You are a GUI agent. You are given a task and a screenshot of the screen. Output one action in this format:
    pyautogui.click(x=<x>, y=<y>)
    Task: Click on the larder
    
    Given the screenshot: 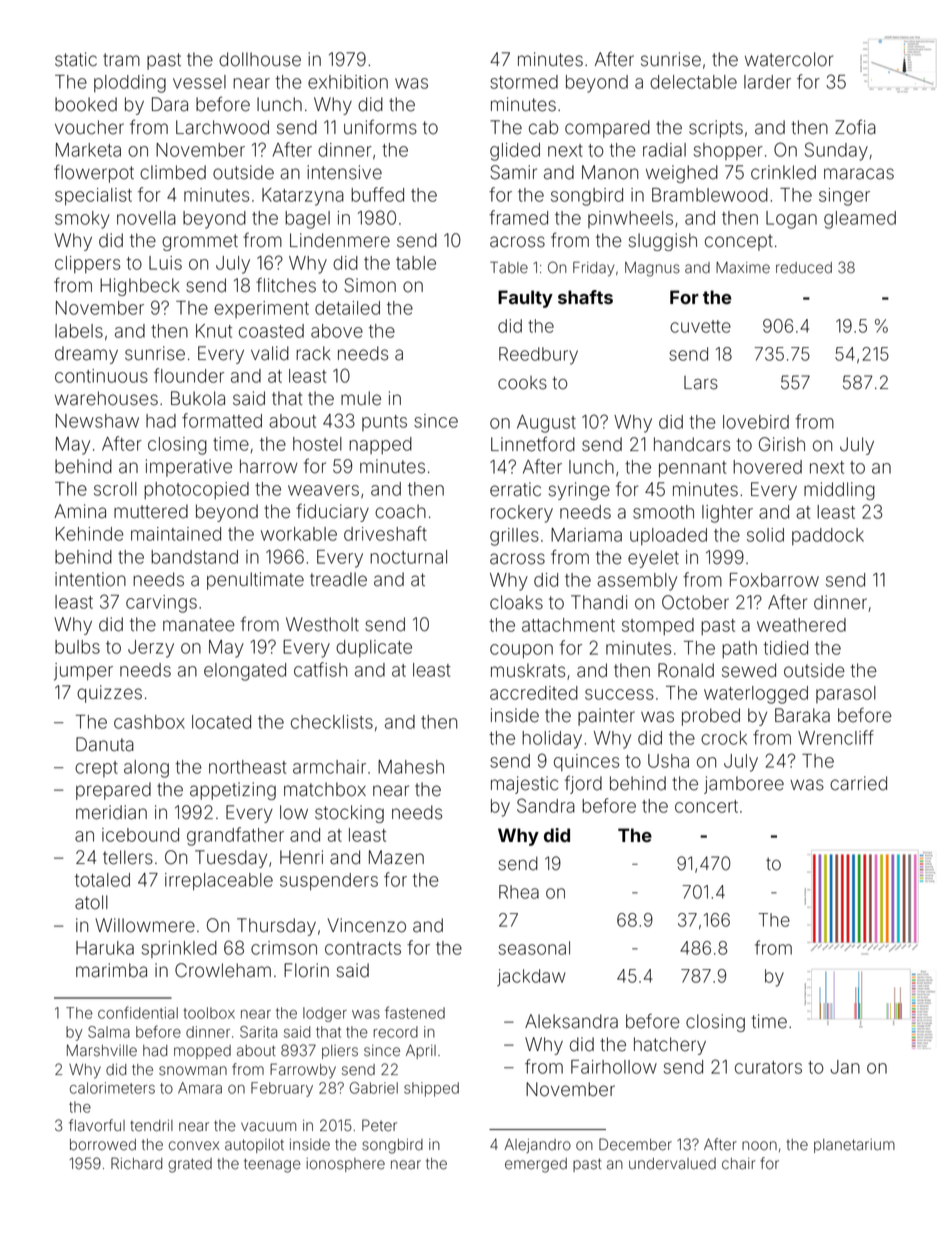 What is the action you would take?
    pyautogui.click(x=767, y=82)
